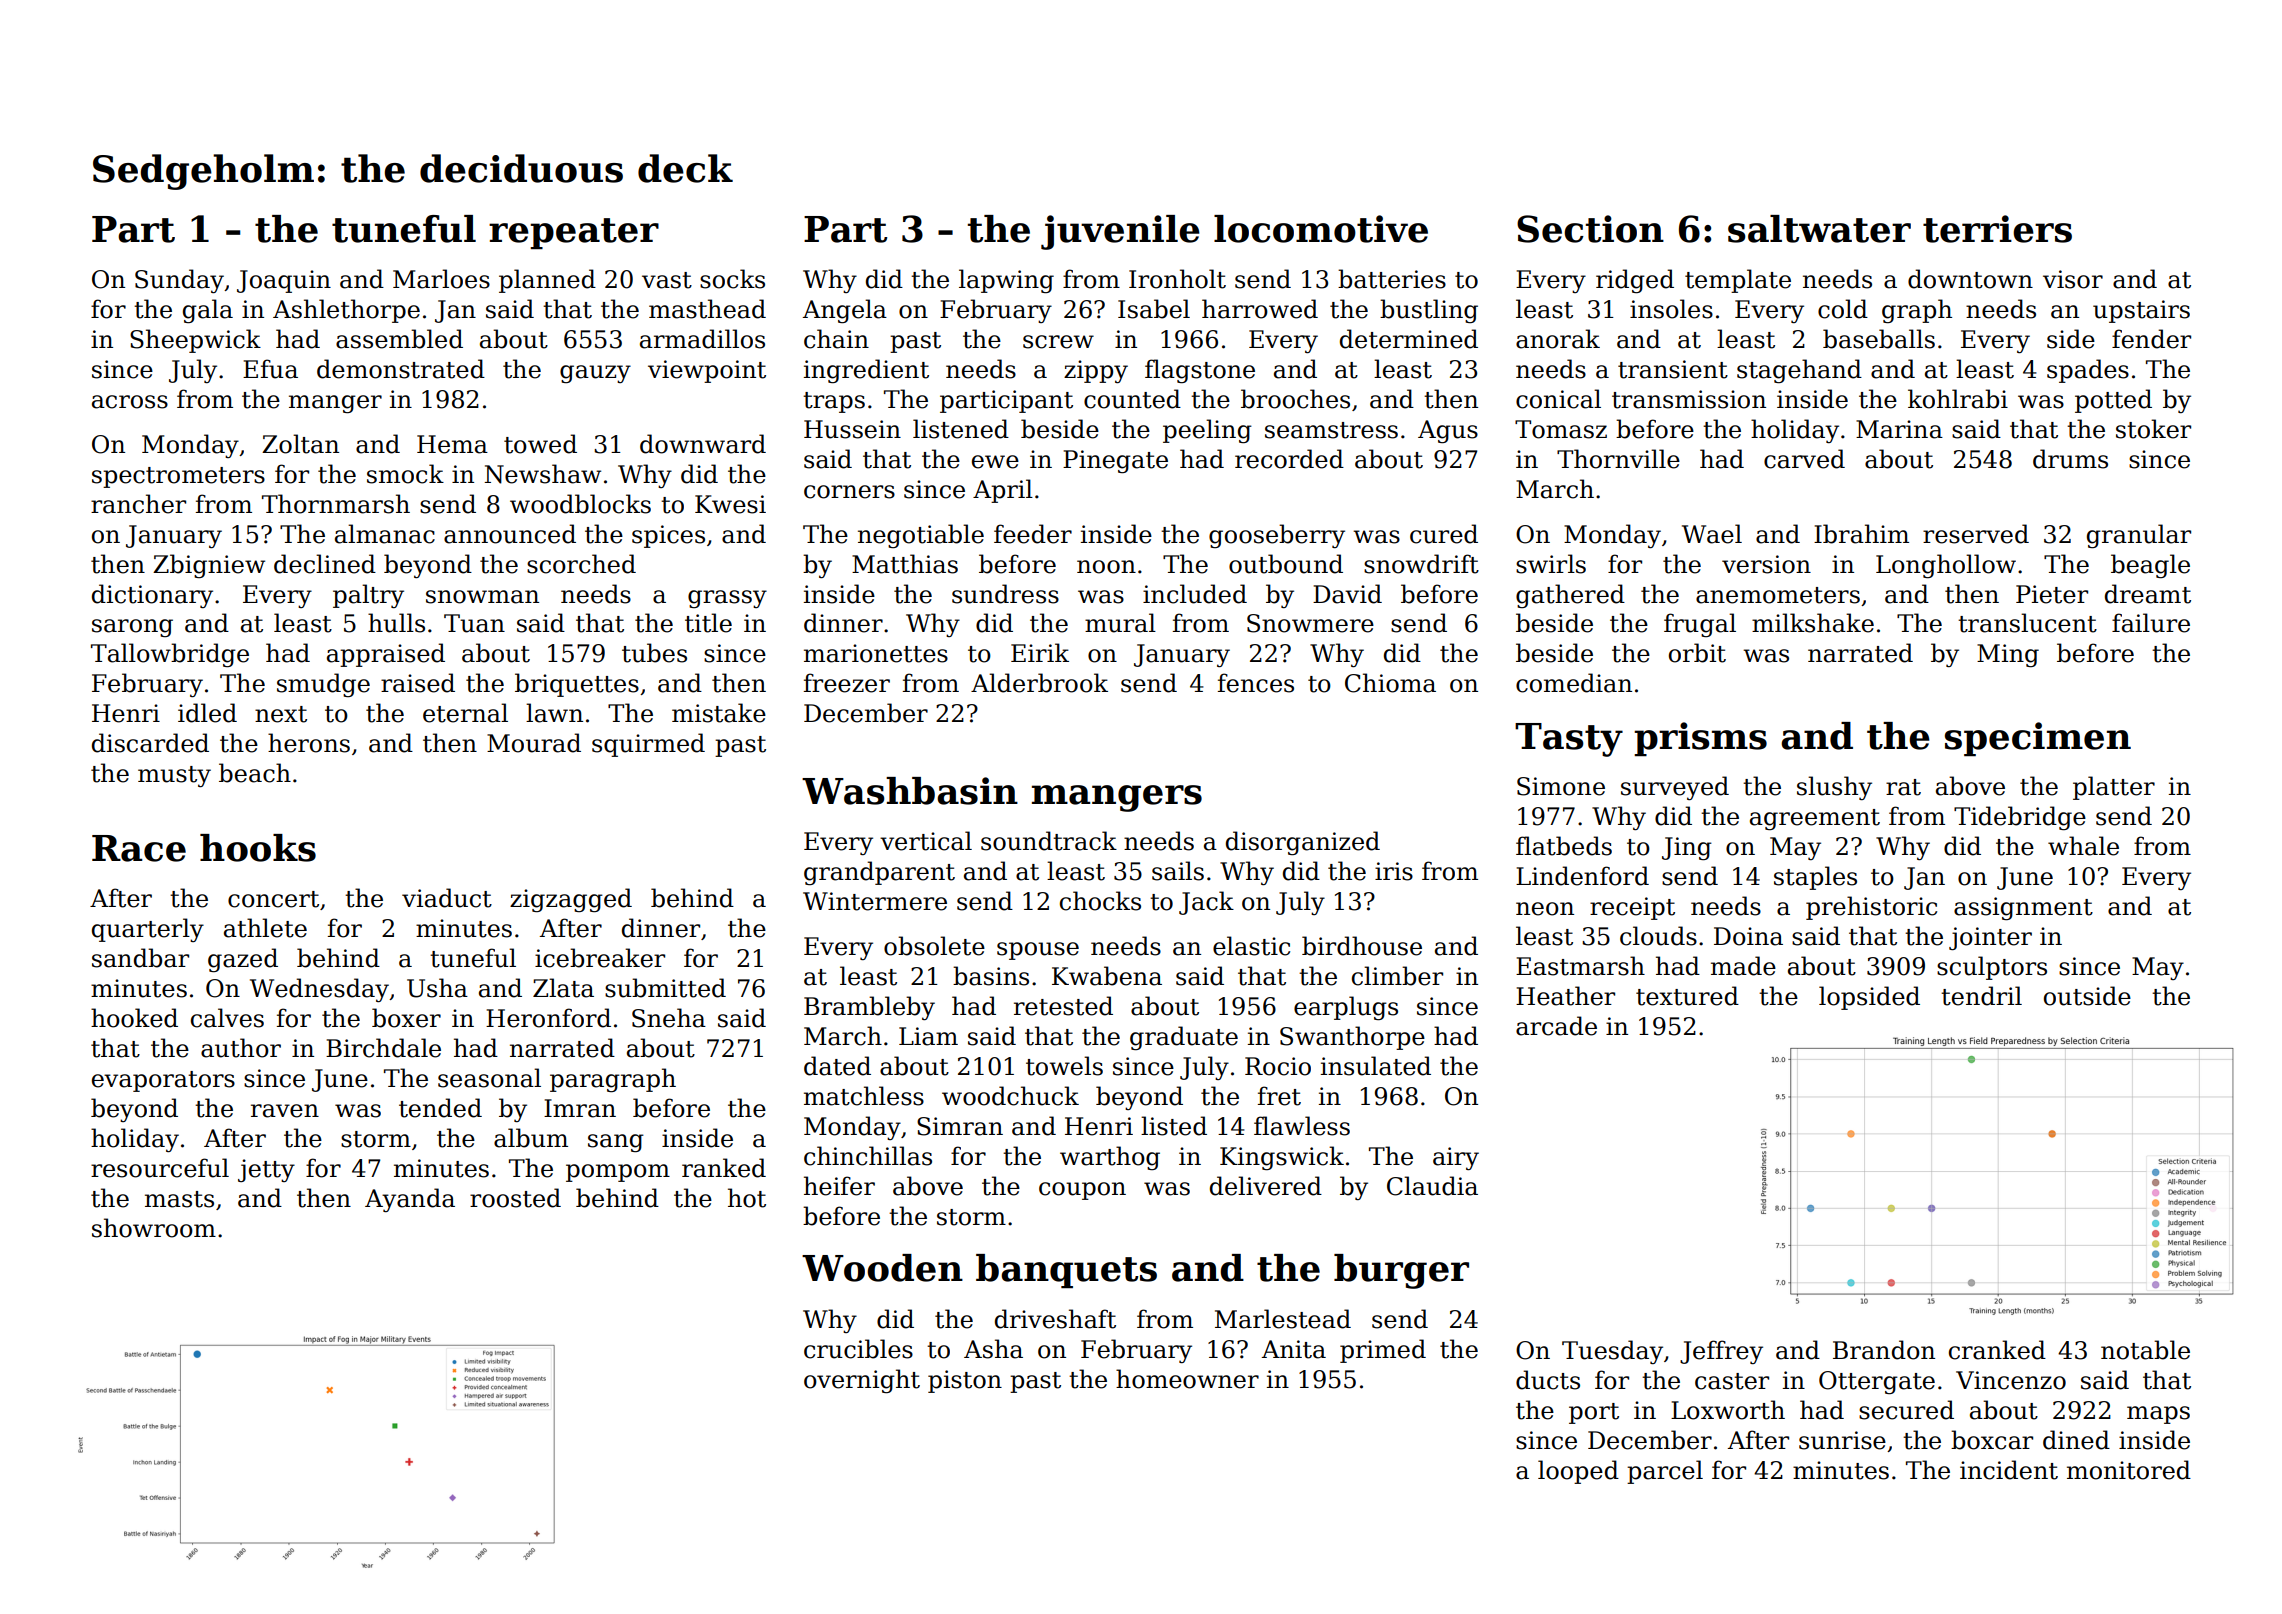  Describe the element at coordinates (2145, 1350) in the page. I see `notable` at that location.
